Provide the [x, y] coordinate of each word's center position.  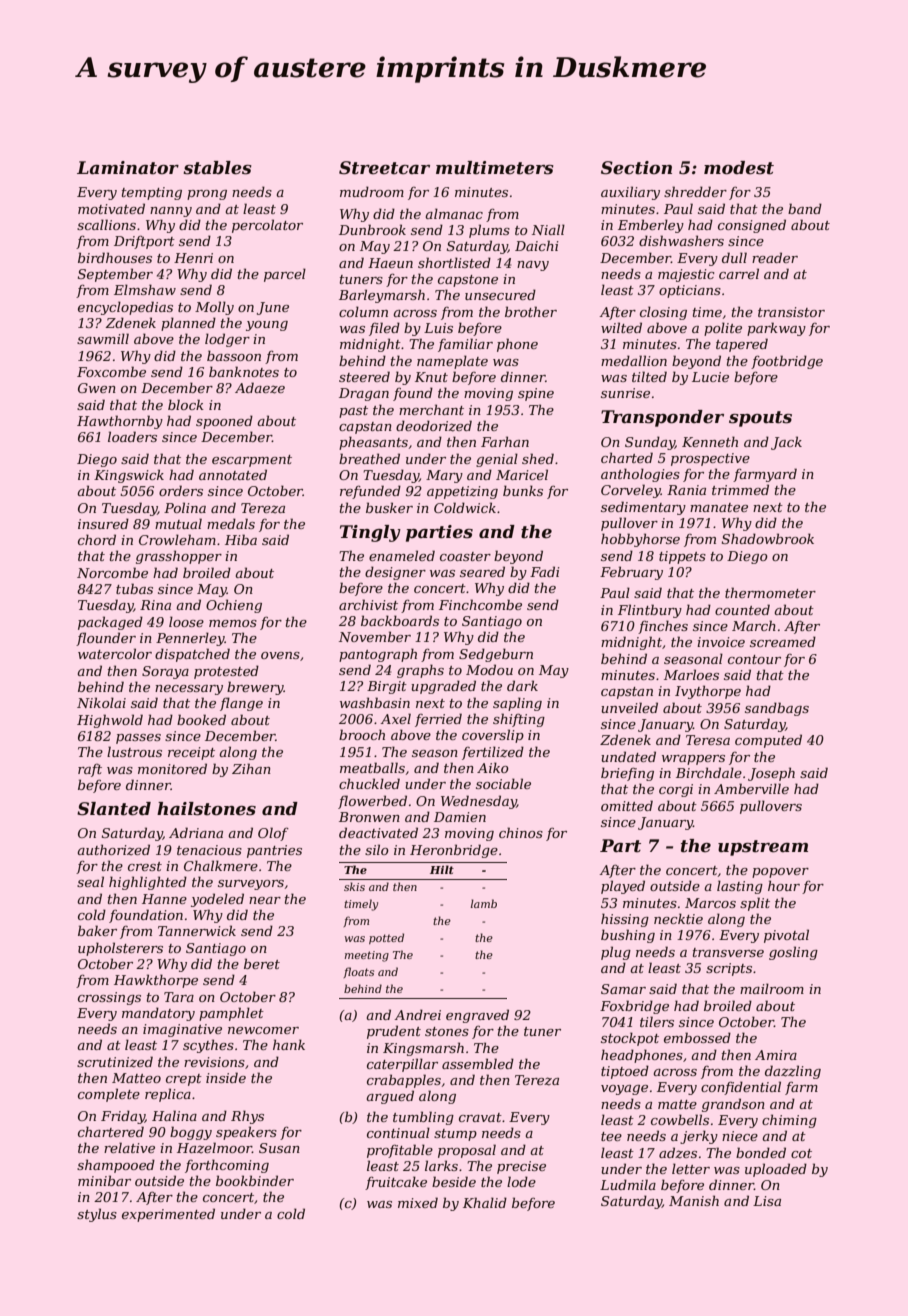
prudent [394, 1032]
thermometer [770, 592]
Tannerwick [197, 930]
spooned [224, 422]
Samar [623, 989]
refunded [370, 492]
